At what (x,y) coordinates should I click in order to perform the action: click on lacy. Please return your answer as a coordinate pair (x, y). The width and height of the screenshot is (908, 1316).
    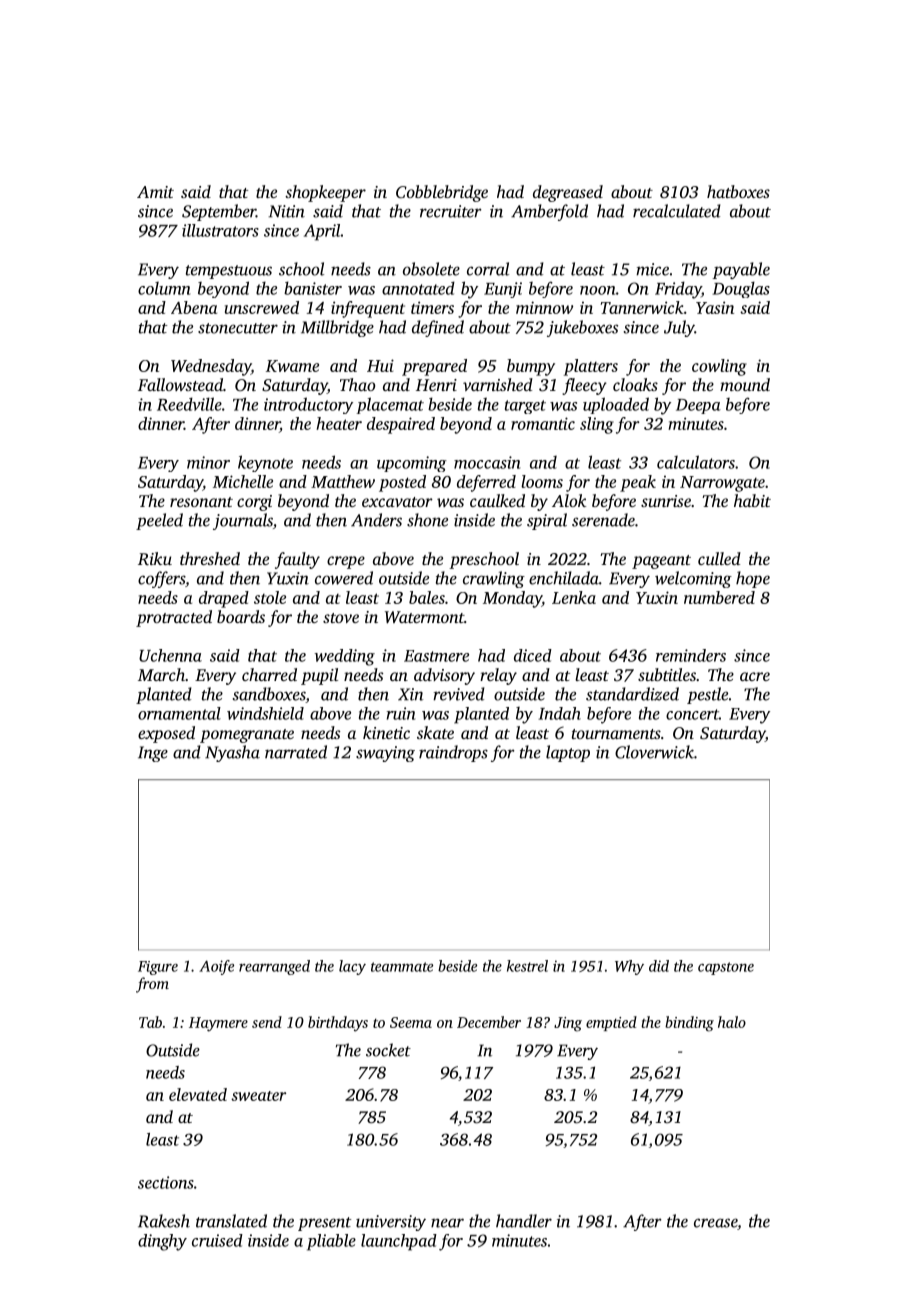
    Looking at the image, I should click on (352, 967).
